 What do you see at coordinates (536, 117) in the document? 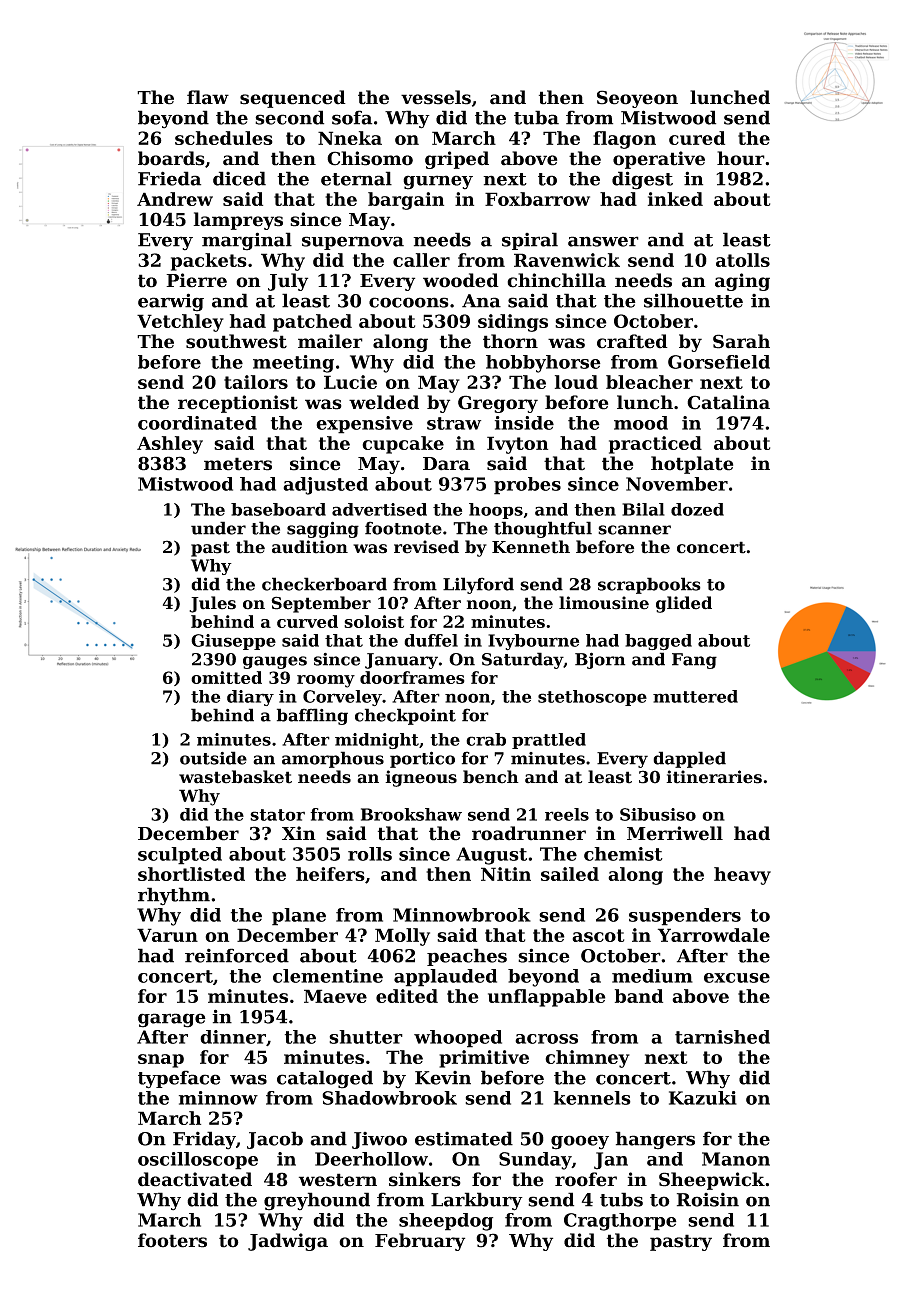
I see `tuba` at bounding box center [536, 117].
